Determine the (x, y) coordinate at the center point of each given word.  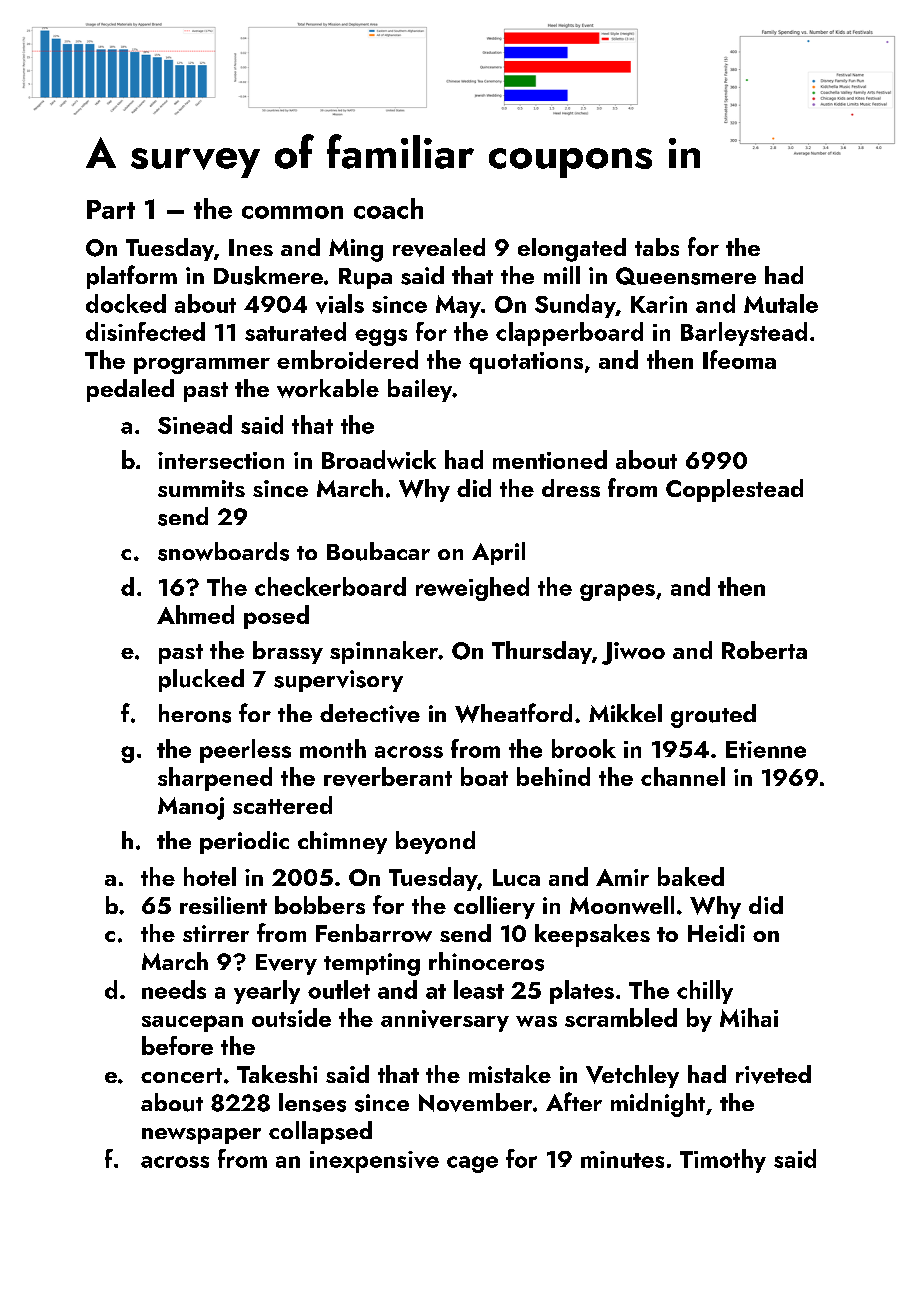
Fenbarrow (374, 933)
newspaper (201, 1136)
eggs (381, 337)
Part (111, 209)
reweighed (472, 589)
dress (571, 488)
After (574, 1101)
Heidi (716, 933)
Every (286, 964)
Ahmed (195, 614)
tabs (657, 247)
